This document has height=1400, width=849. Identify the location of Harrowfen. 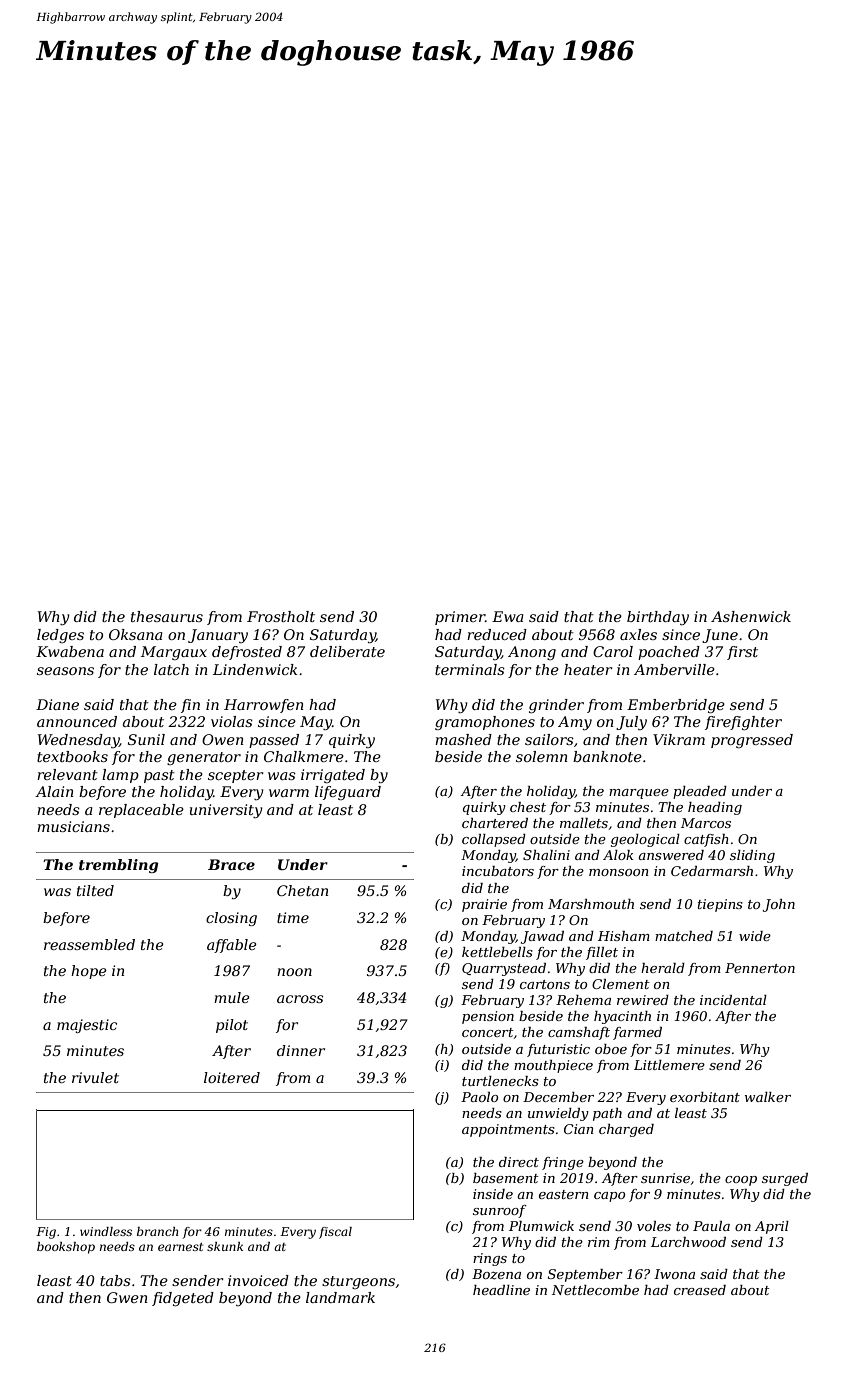
(264, 706).
